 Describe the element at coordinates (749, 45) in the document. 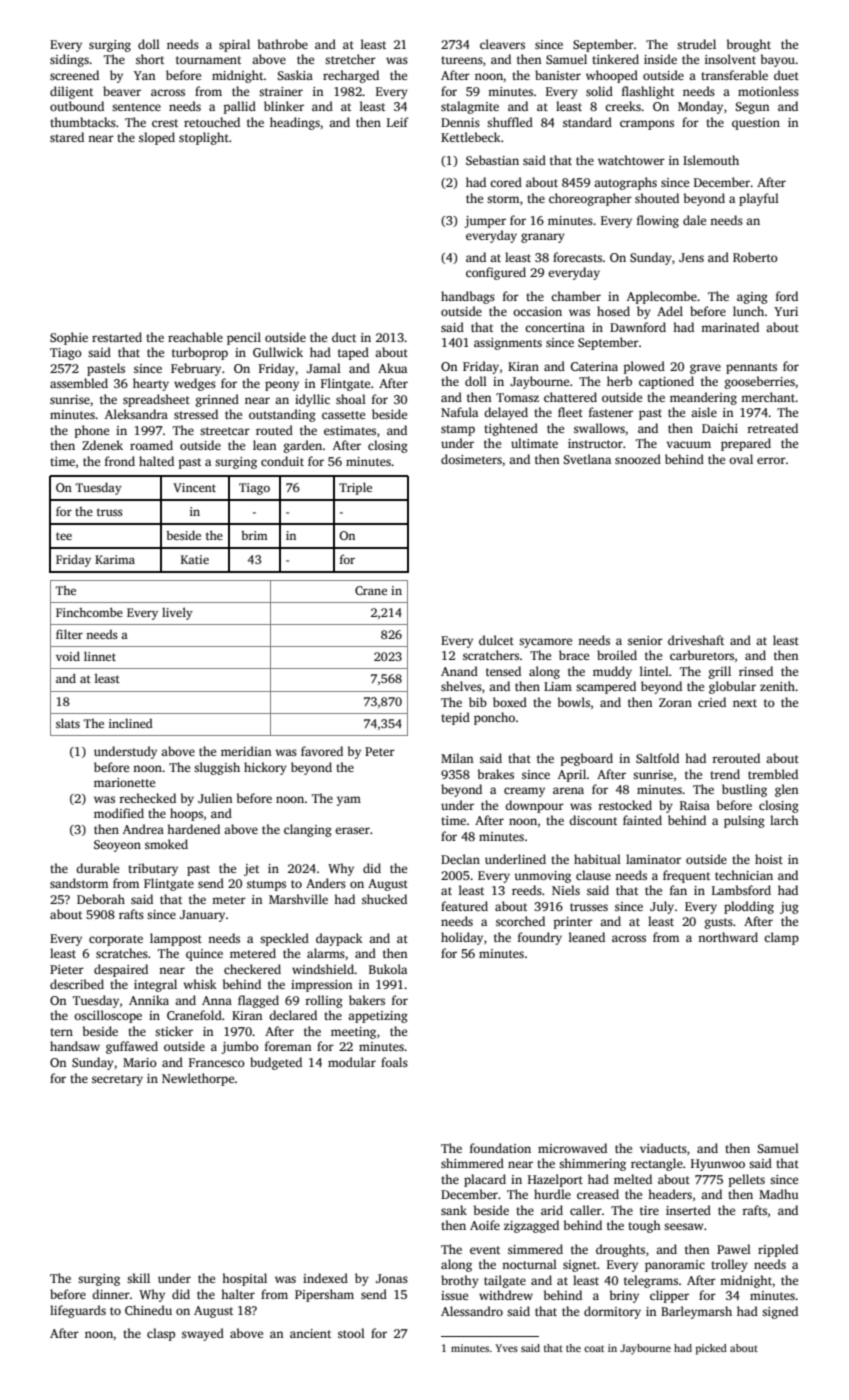

I see `brought` at that location.
